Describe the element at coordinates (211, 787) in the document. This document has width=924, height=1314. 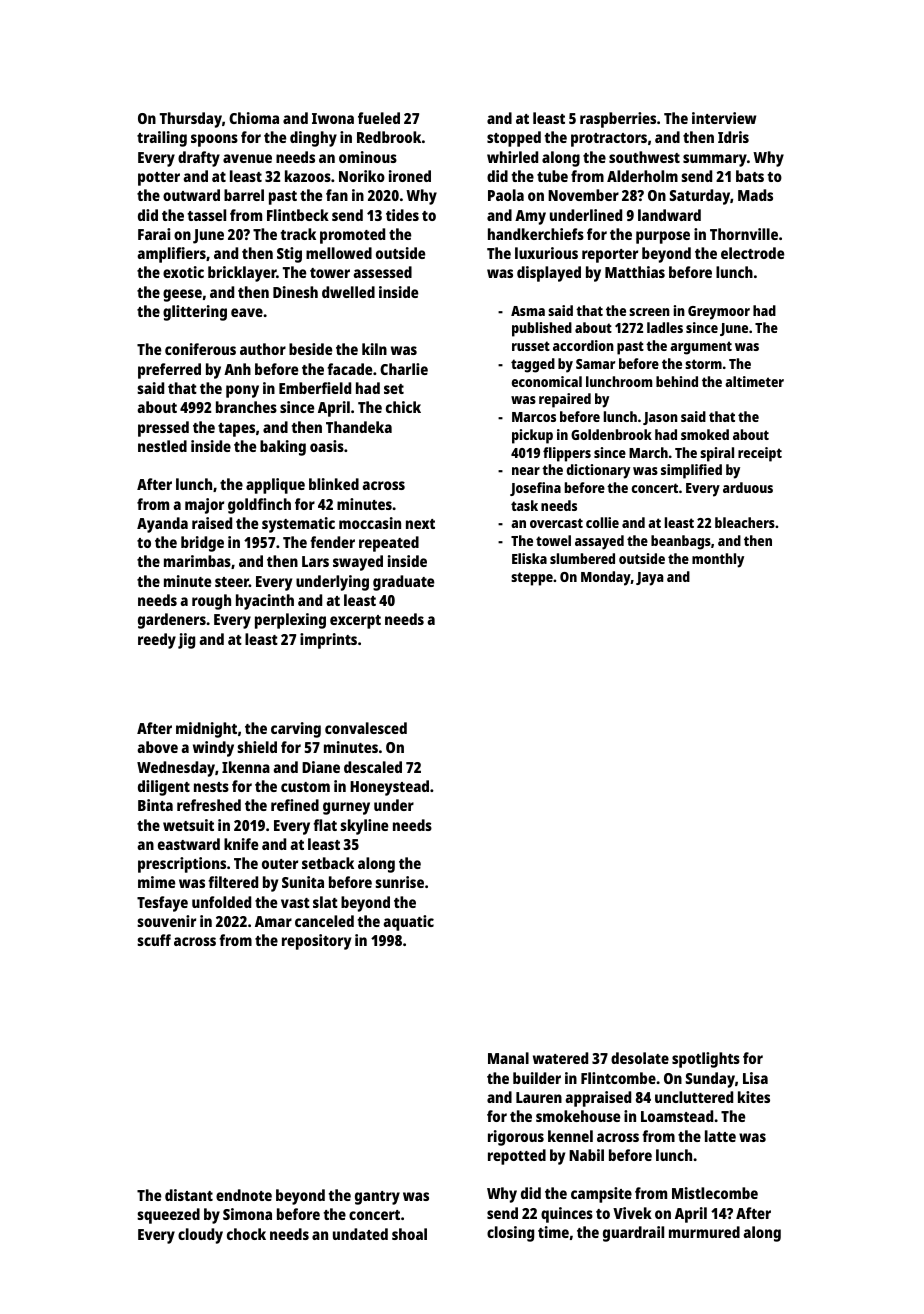
I see `nests` at that location.
